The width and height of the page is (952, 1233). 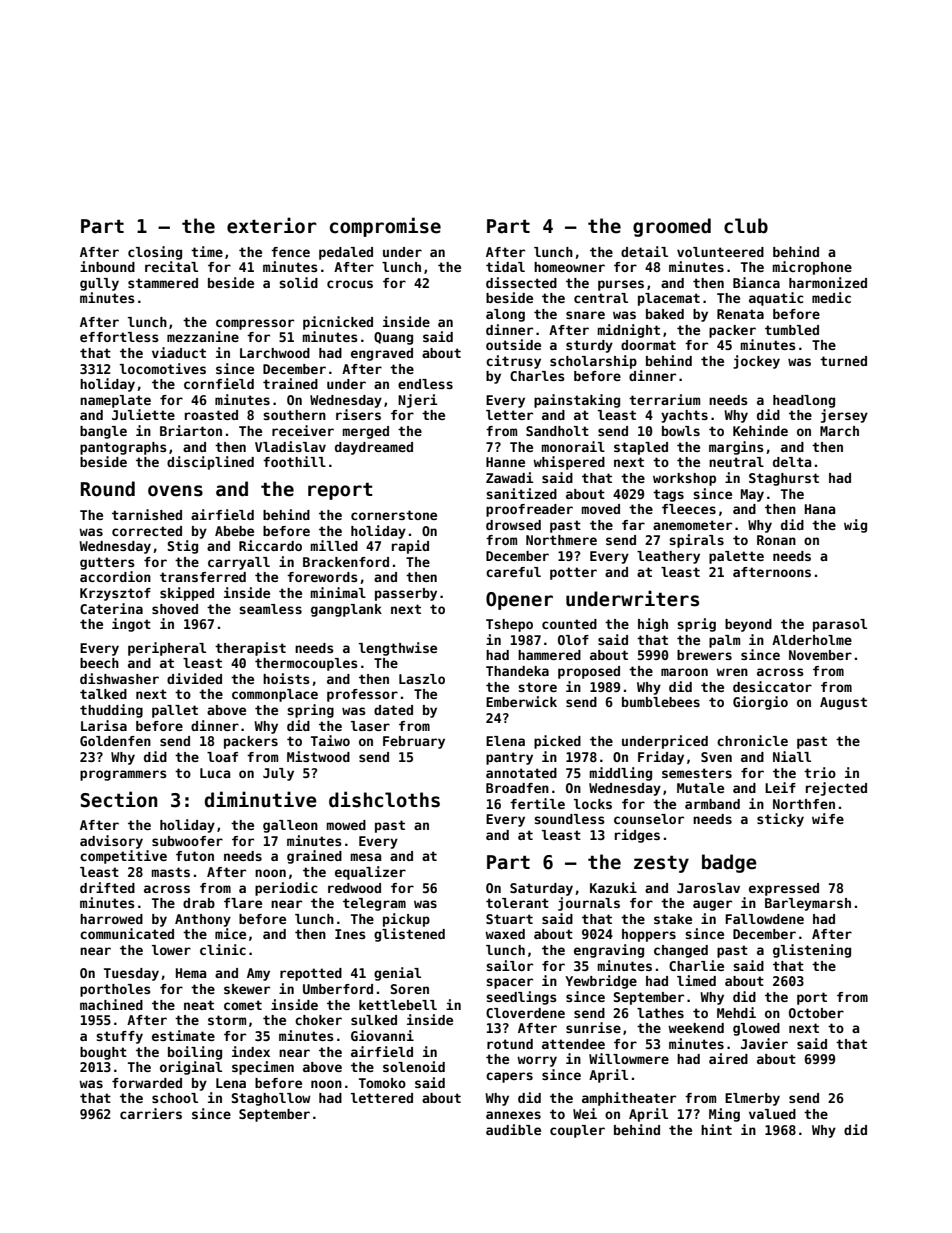 What do you see at coordinates (385, 227) in the page?
I see `compromise` at bounding box center [385, 227].
